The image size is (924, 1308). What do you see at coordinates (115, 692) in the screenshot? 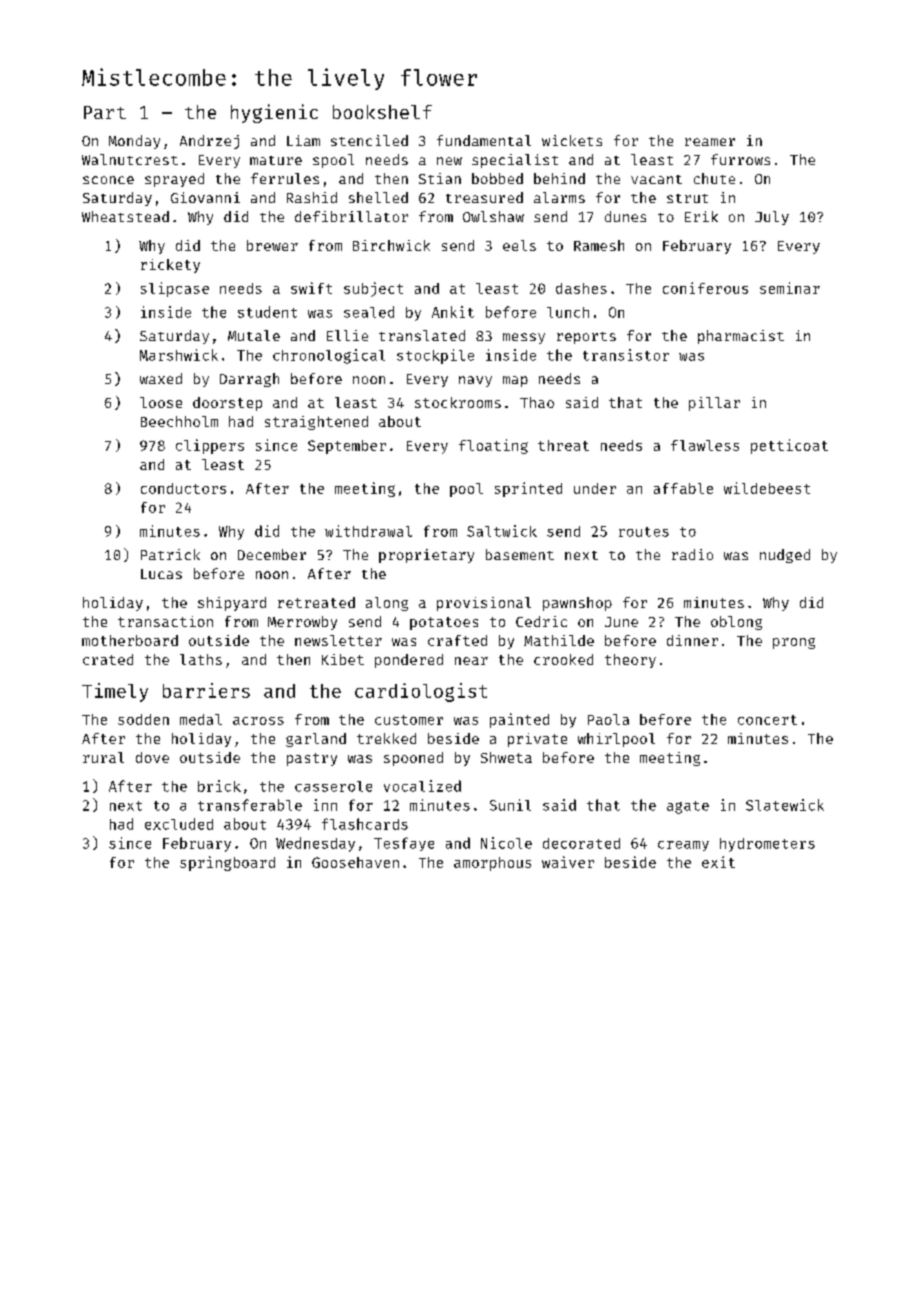
I see `Timely` at bounding box center [115, 692].
